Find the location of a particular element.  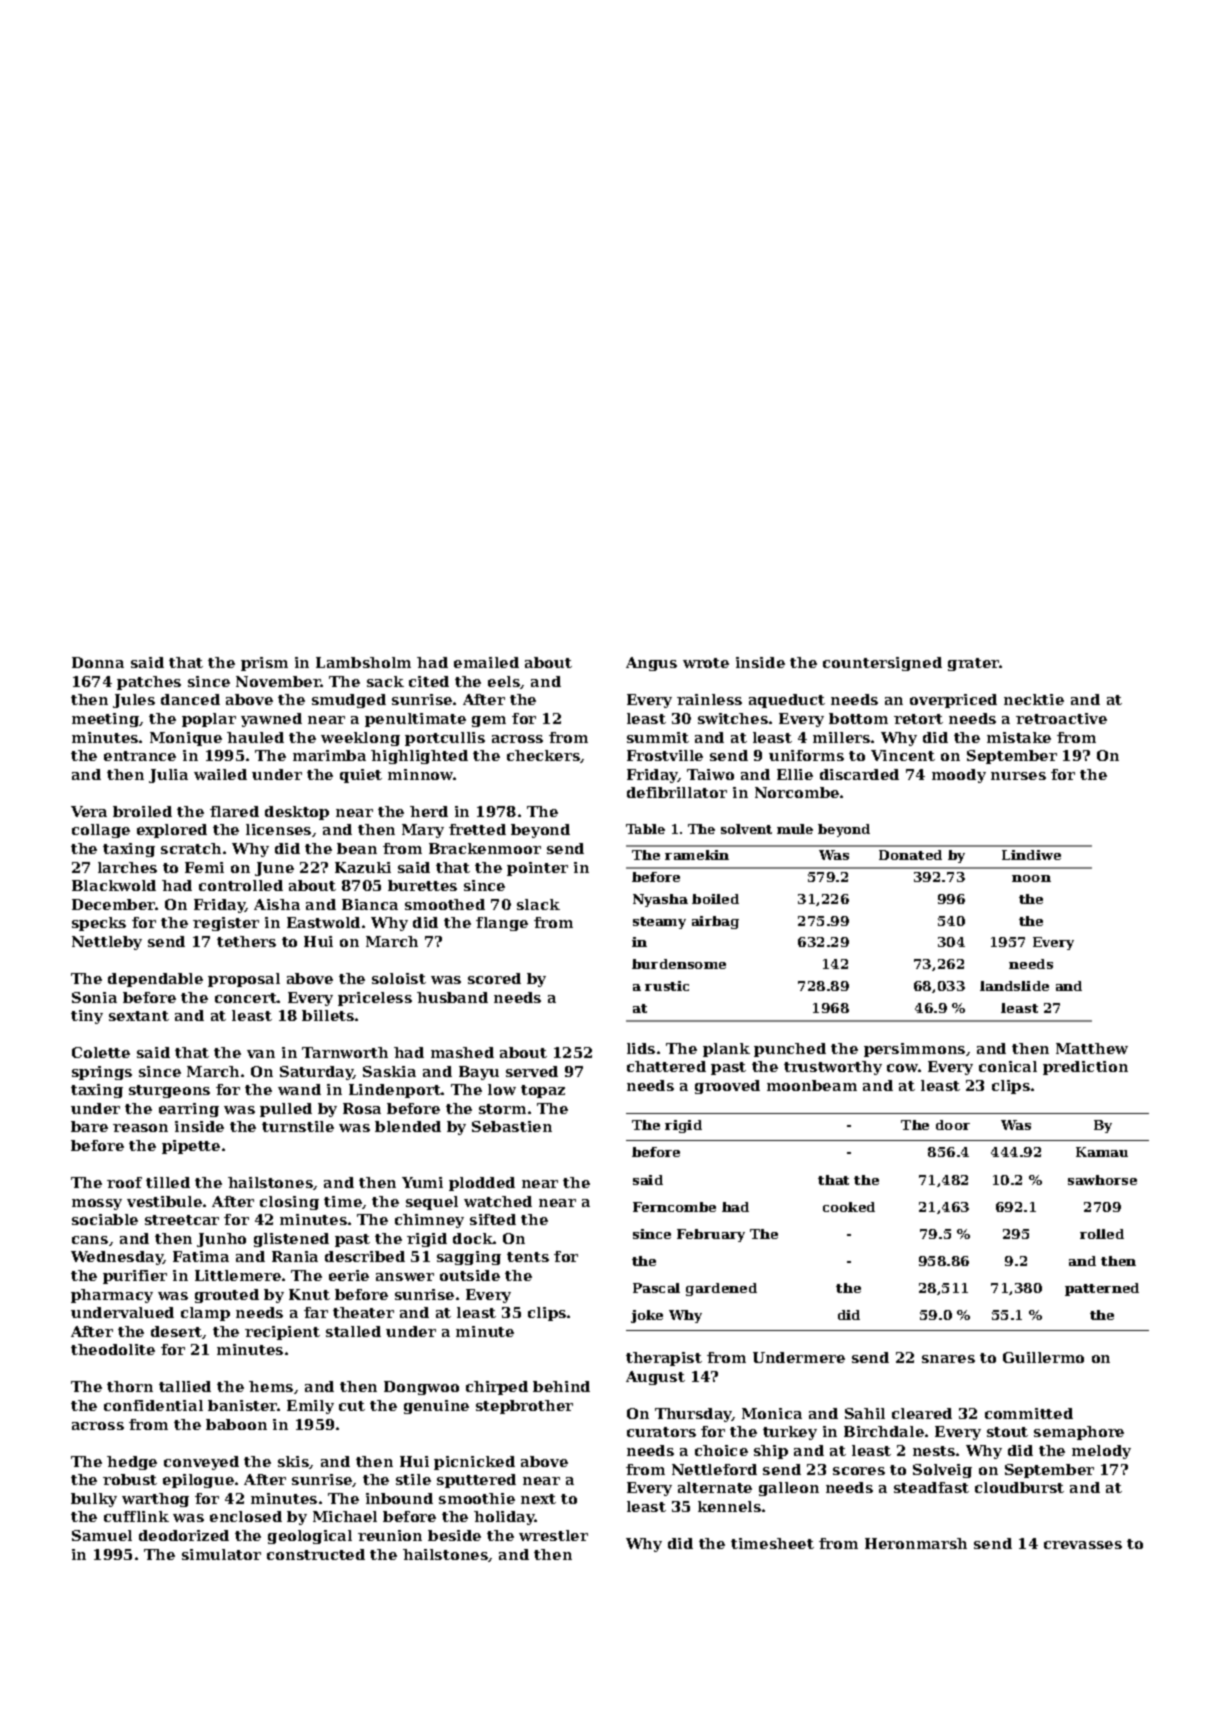

storm is located at coordinates (502, 1109).
